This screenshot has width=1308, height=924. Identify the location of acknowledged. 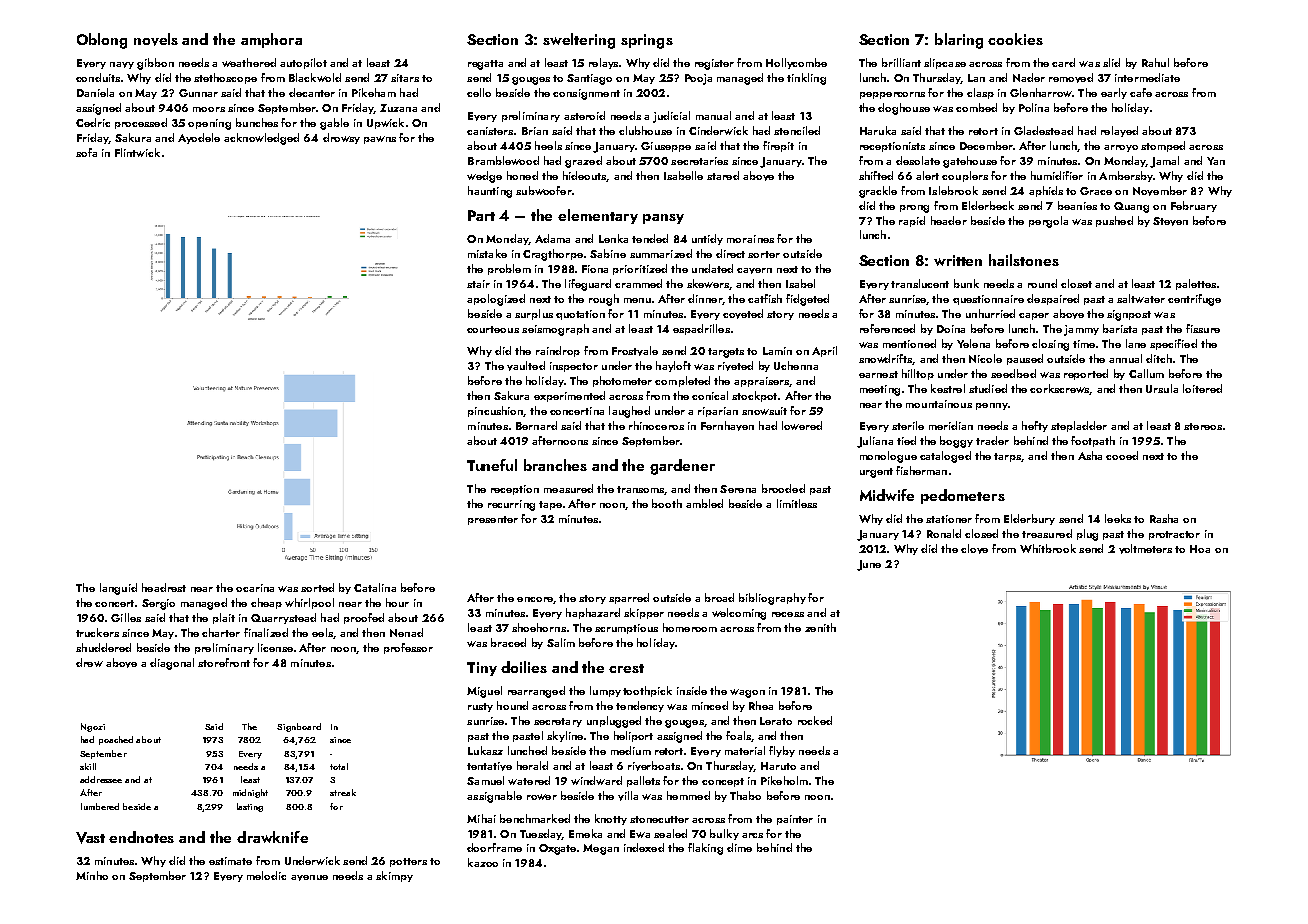
(261, 139).
